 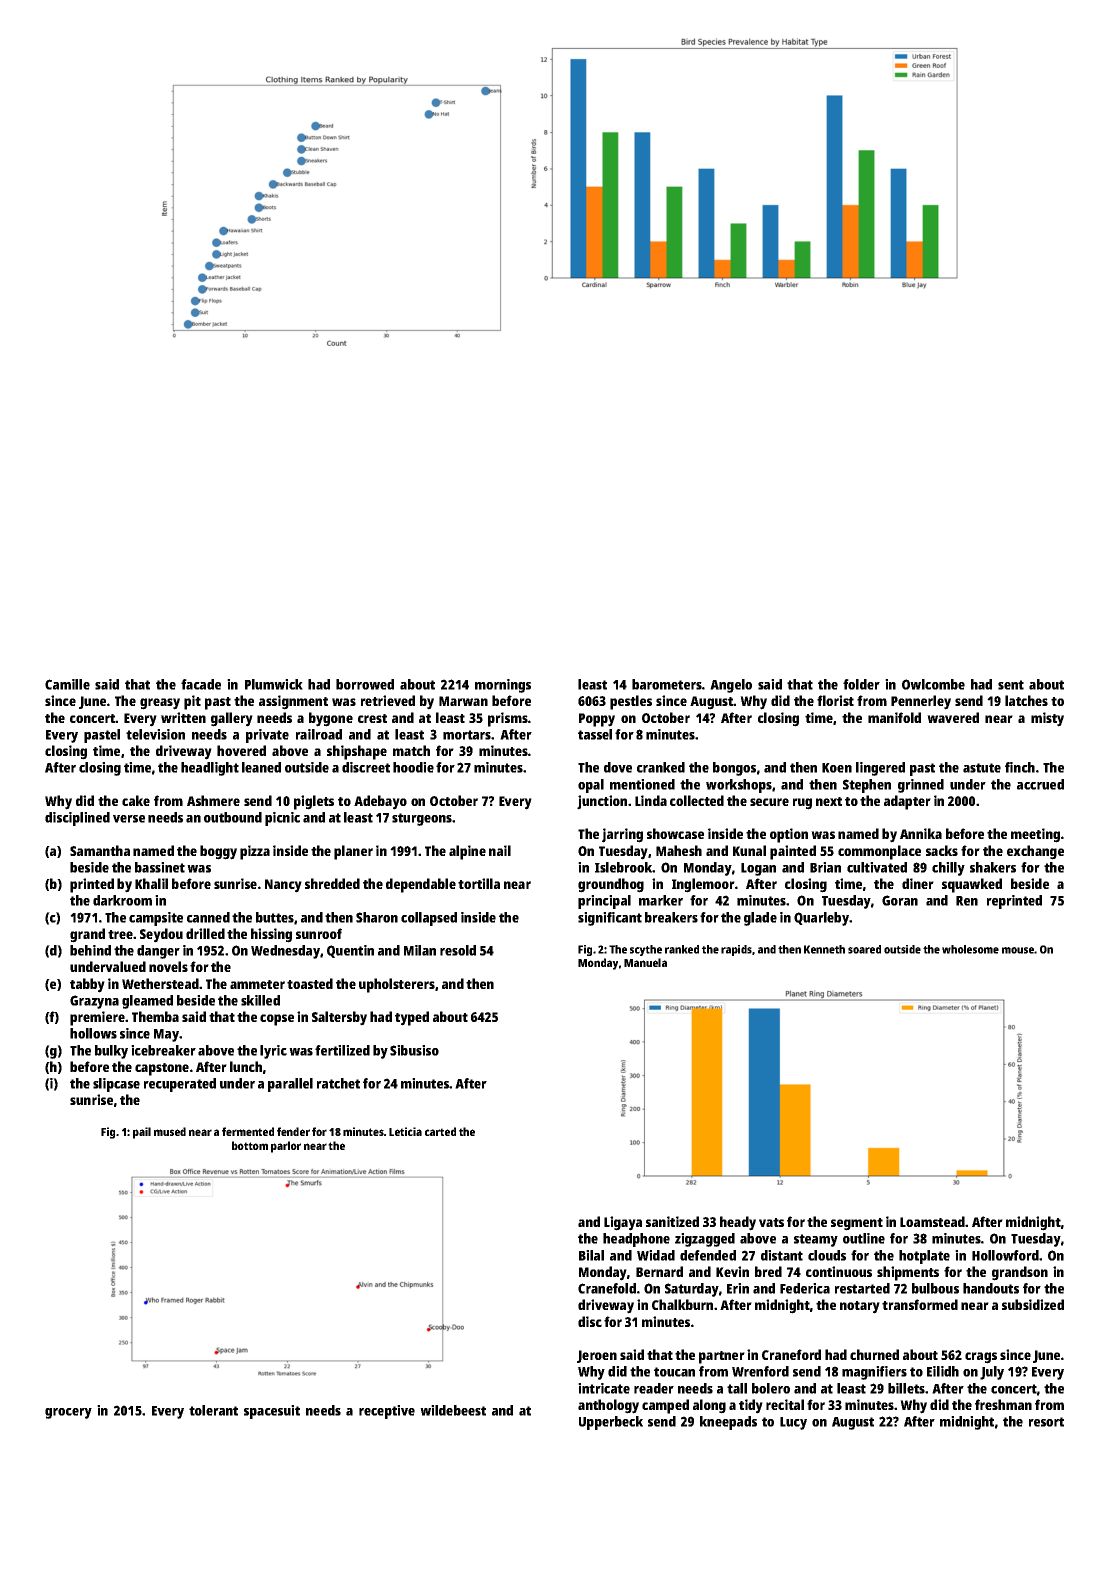 I want to click on tolerant, so click(x=213, y=1410).
